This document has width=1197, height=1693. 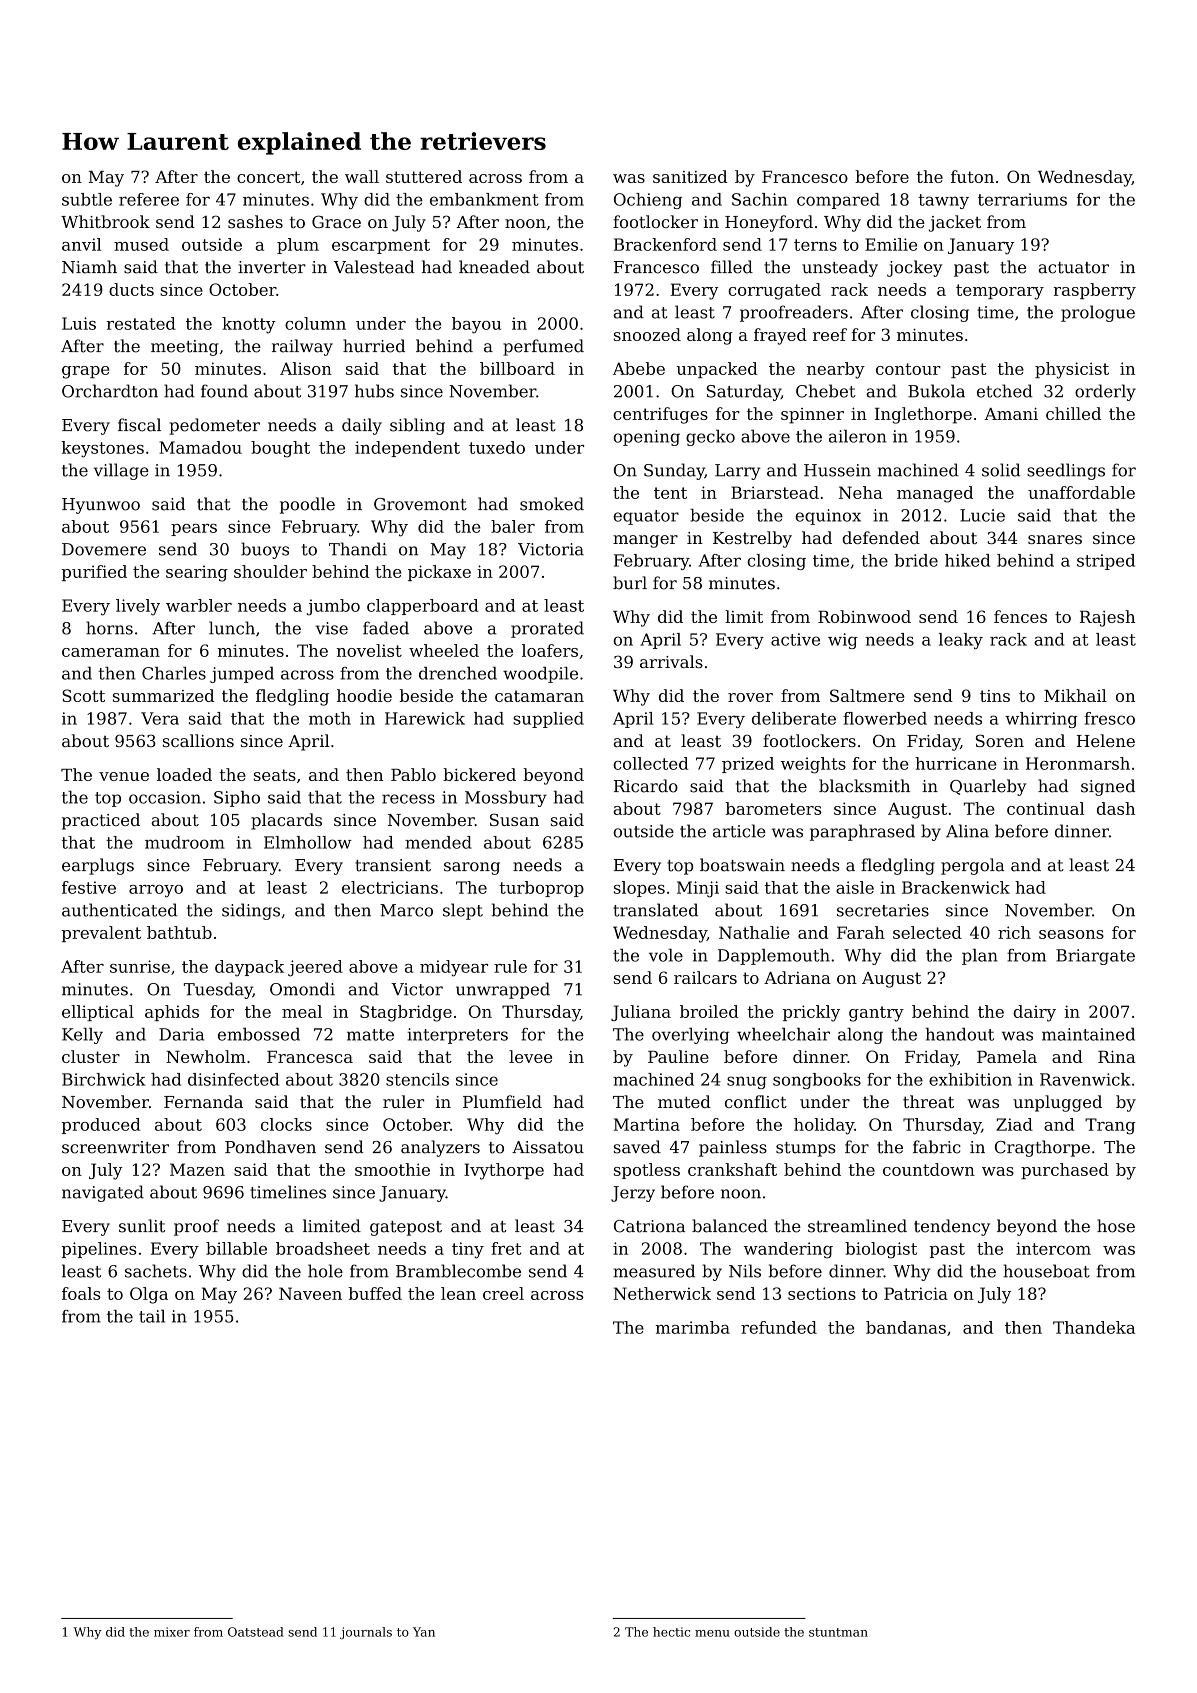 What do you see at coordinates (927, 932) in the document?
I see `selected` at bounding box center [927, 932].
